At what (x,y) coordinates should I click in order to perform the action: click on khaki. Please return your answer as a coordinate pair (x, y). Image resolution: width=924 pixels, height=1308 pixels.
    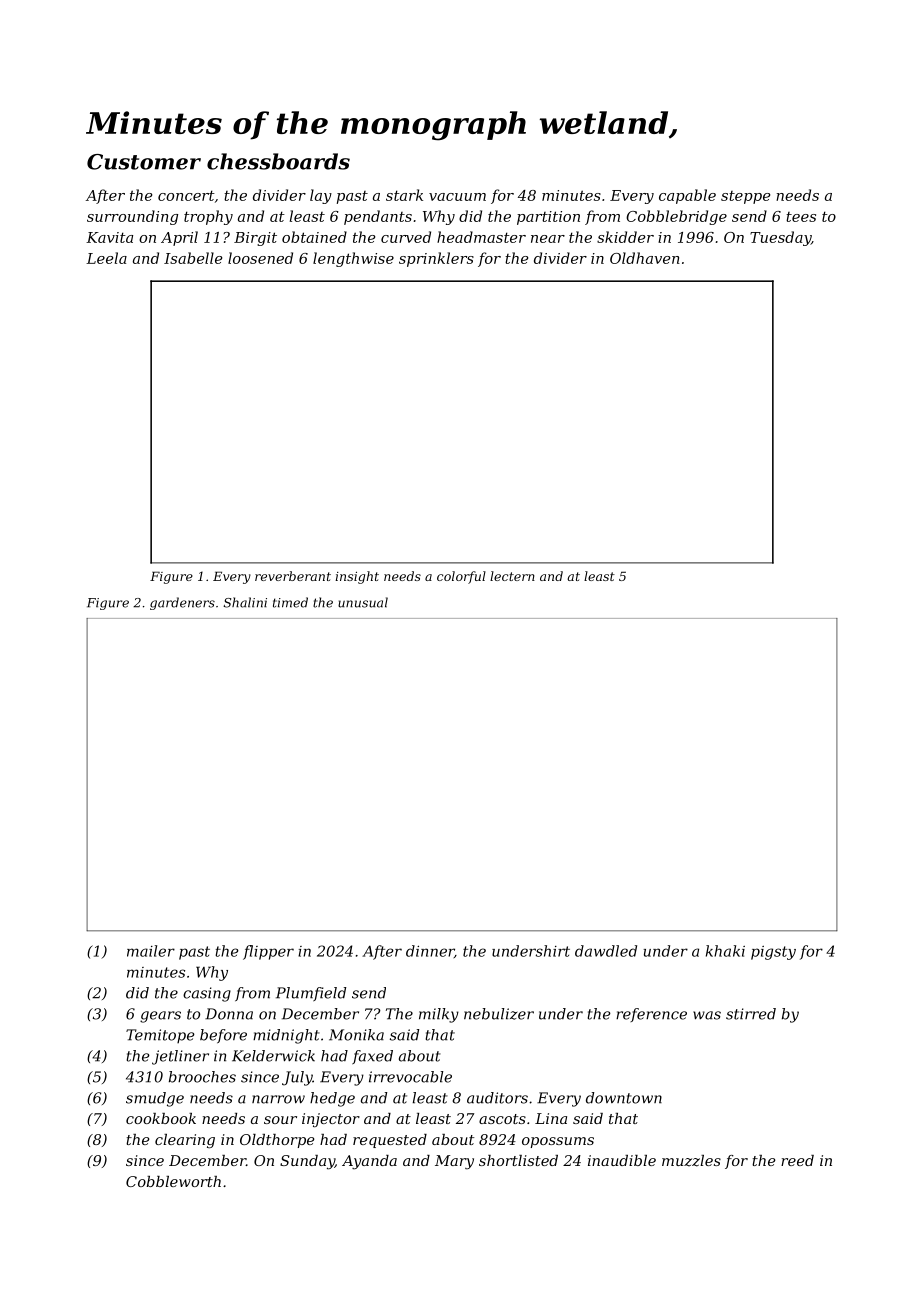
    Looking at the image, I should click on (725, 951).
